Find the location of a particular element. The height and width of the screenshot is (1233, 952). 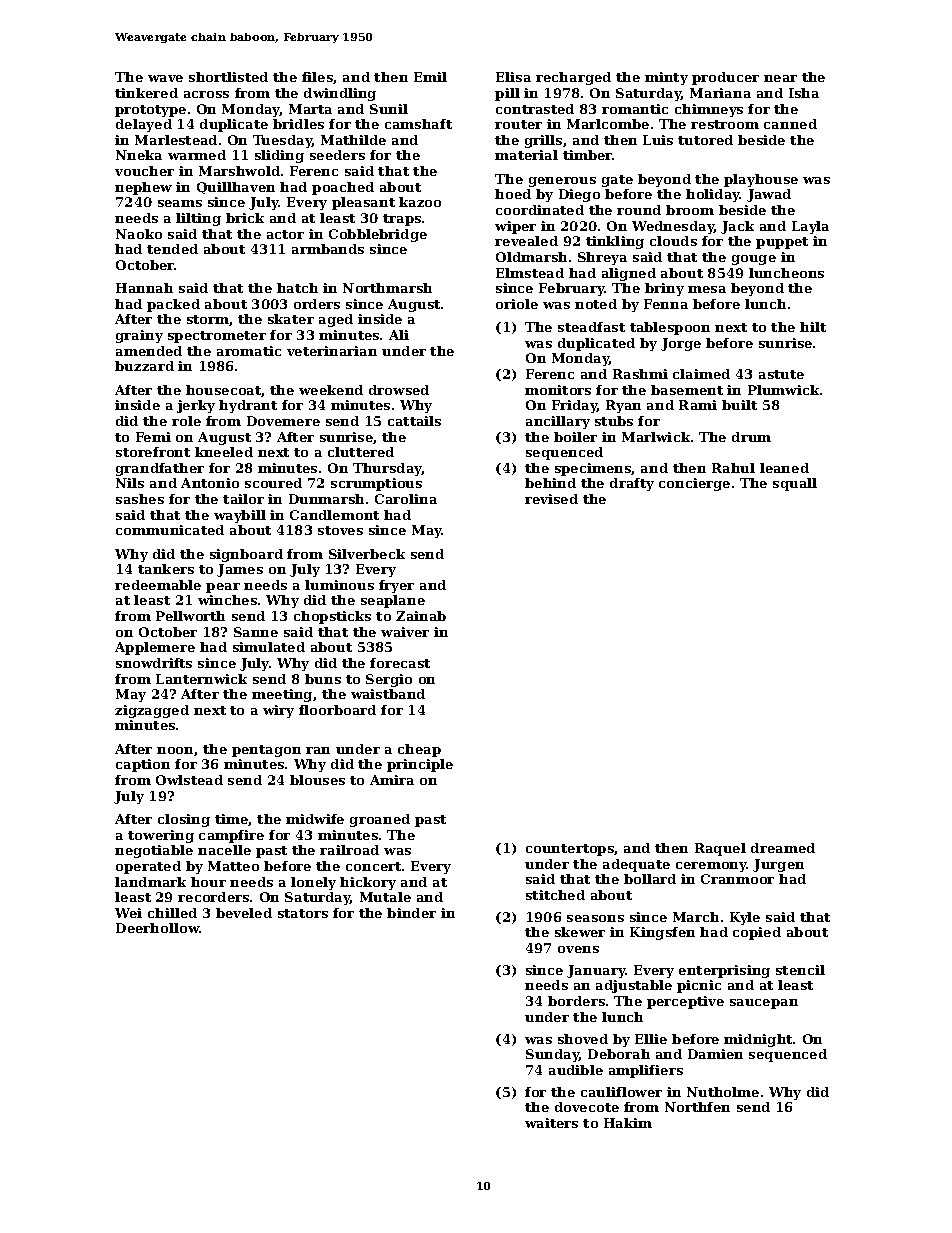

recharged is located at coordinates (573, 78).
